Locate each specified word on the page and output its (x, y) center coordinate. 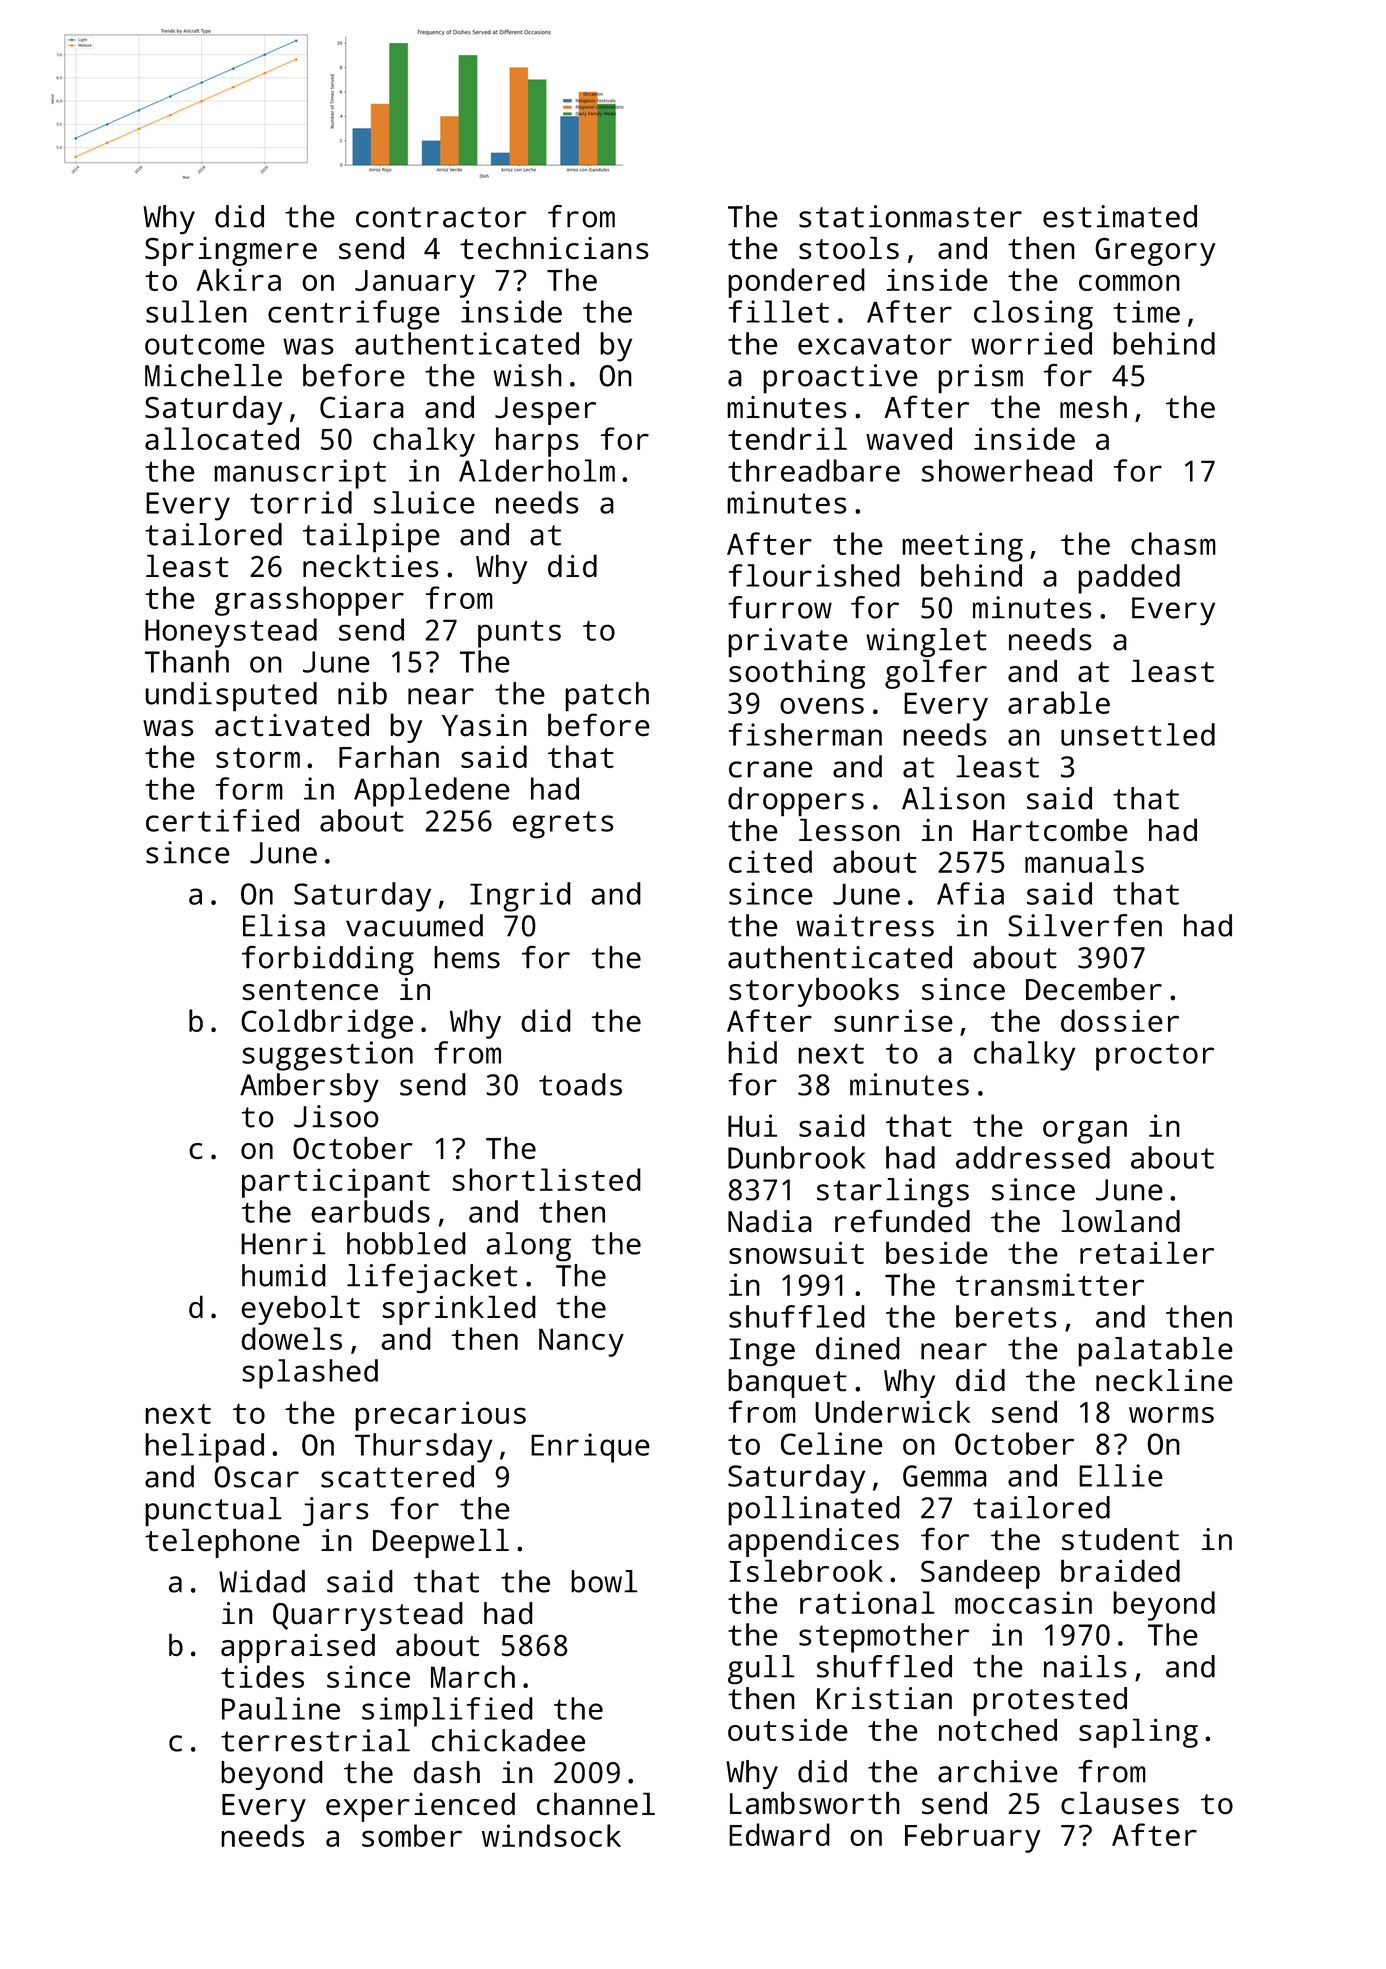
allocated (222, 438)
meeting (962, 547)
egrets (563, 825)
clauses (1120, 1803)
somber (412, 1835)
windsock (551, 1835)
